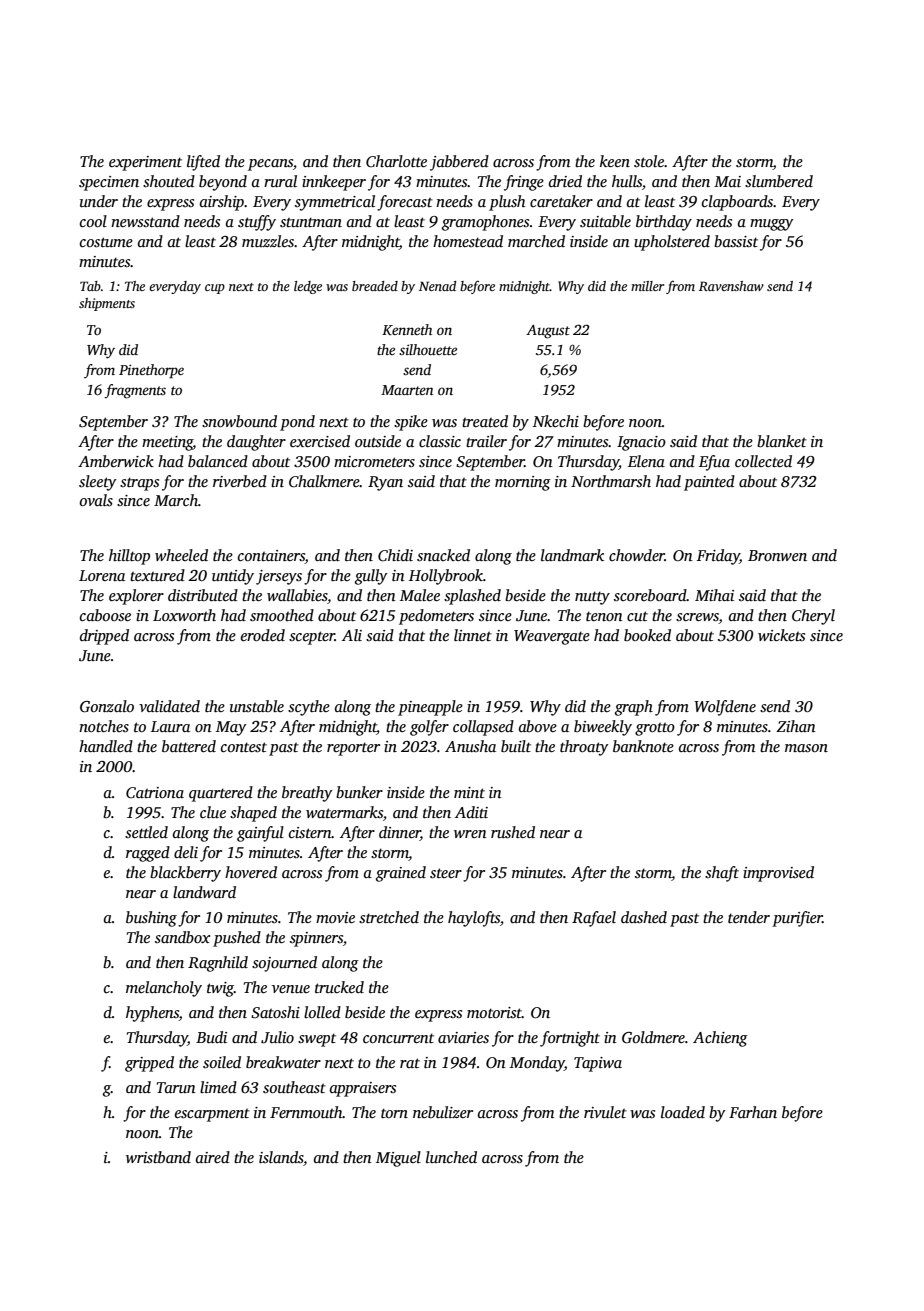  I want to click on cut, so click(637, 616).
